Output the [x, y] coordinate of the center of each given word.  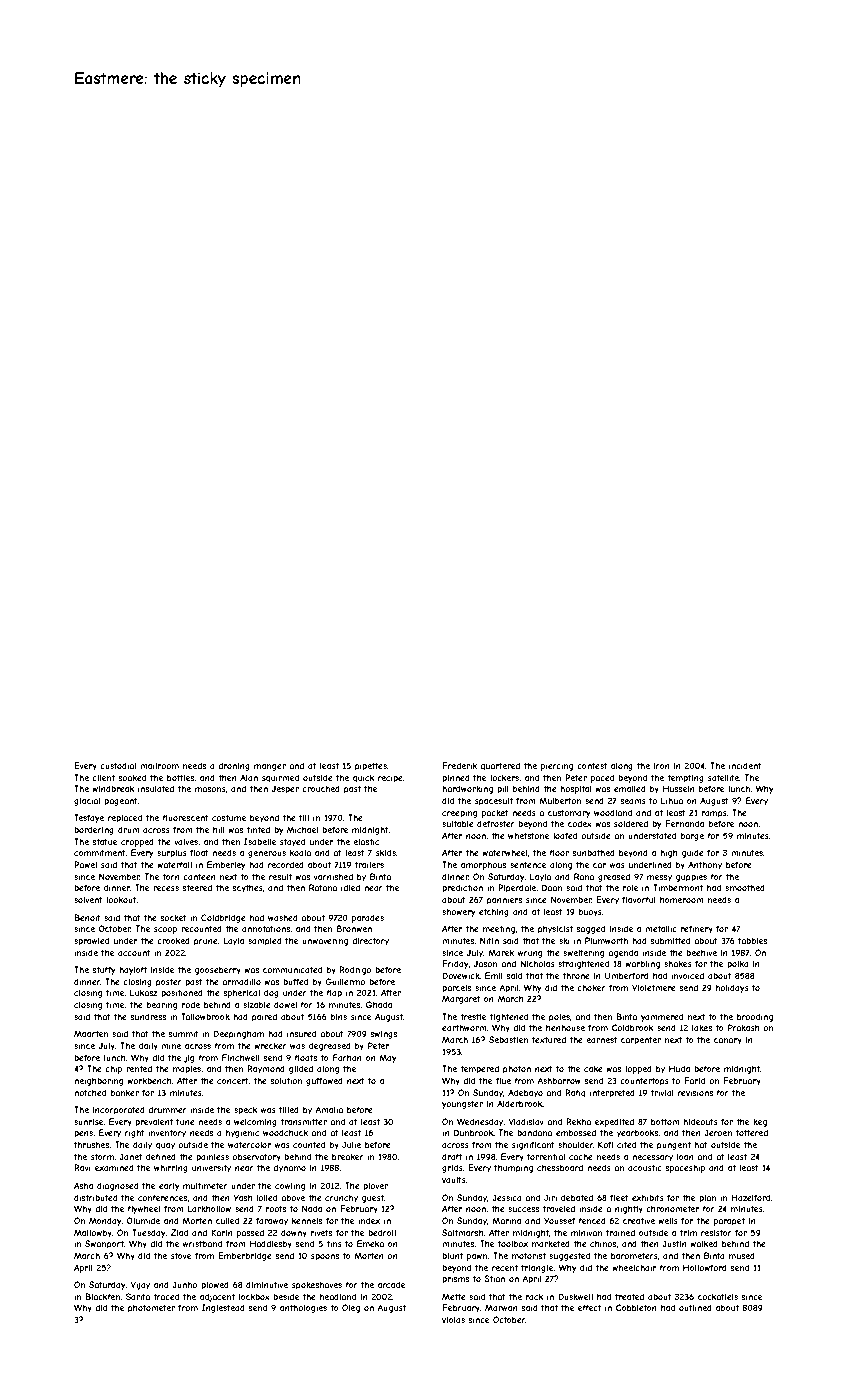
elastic [366, 842]
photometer [151, 1309]
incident [745, 766]
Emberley [226, 865]
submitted [670, 940]
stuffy [104, 970]
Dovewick [461, 975]
